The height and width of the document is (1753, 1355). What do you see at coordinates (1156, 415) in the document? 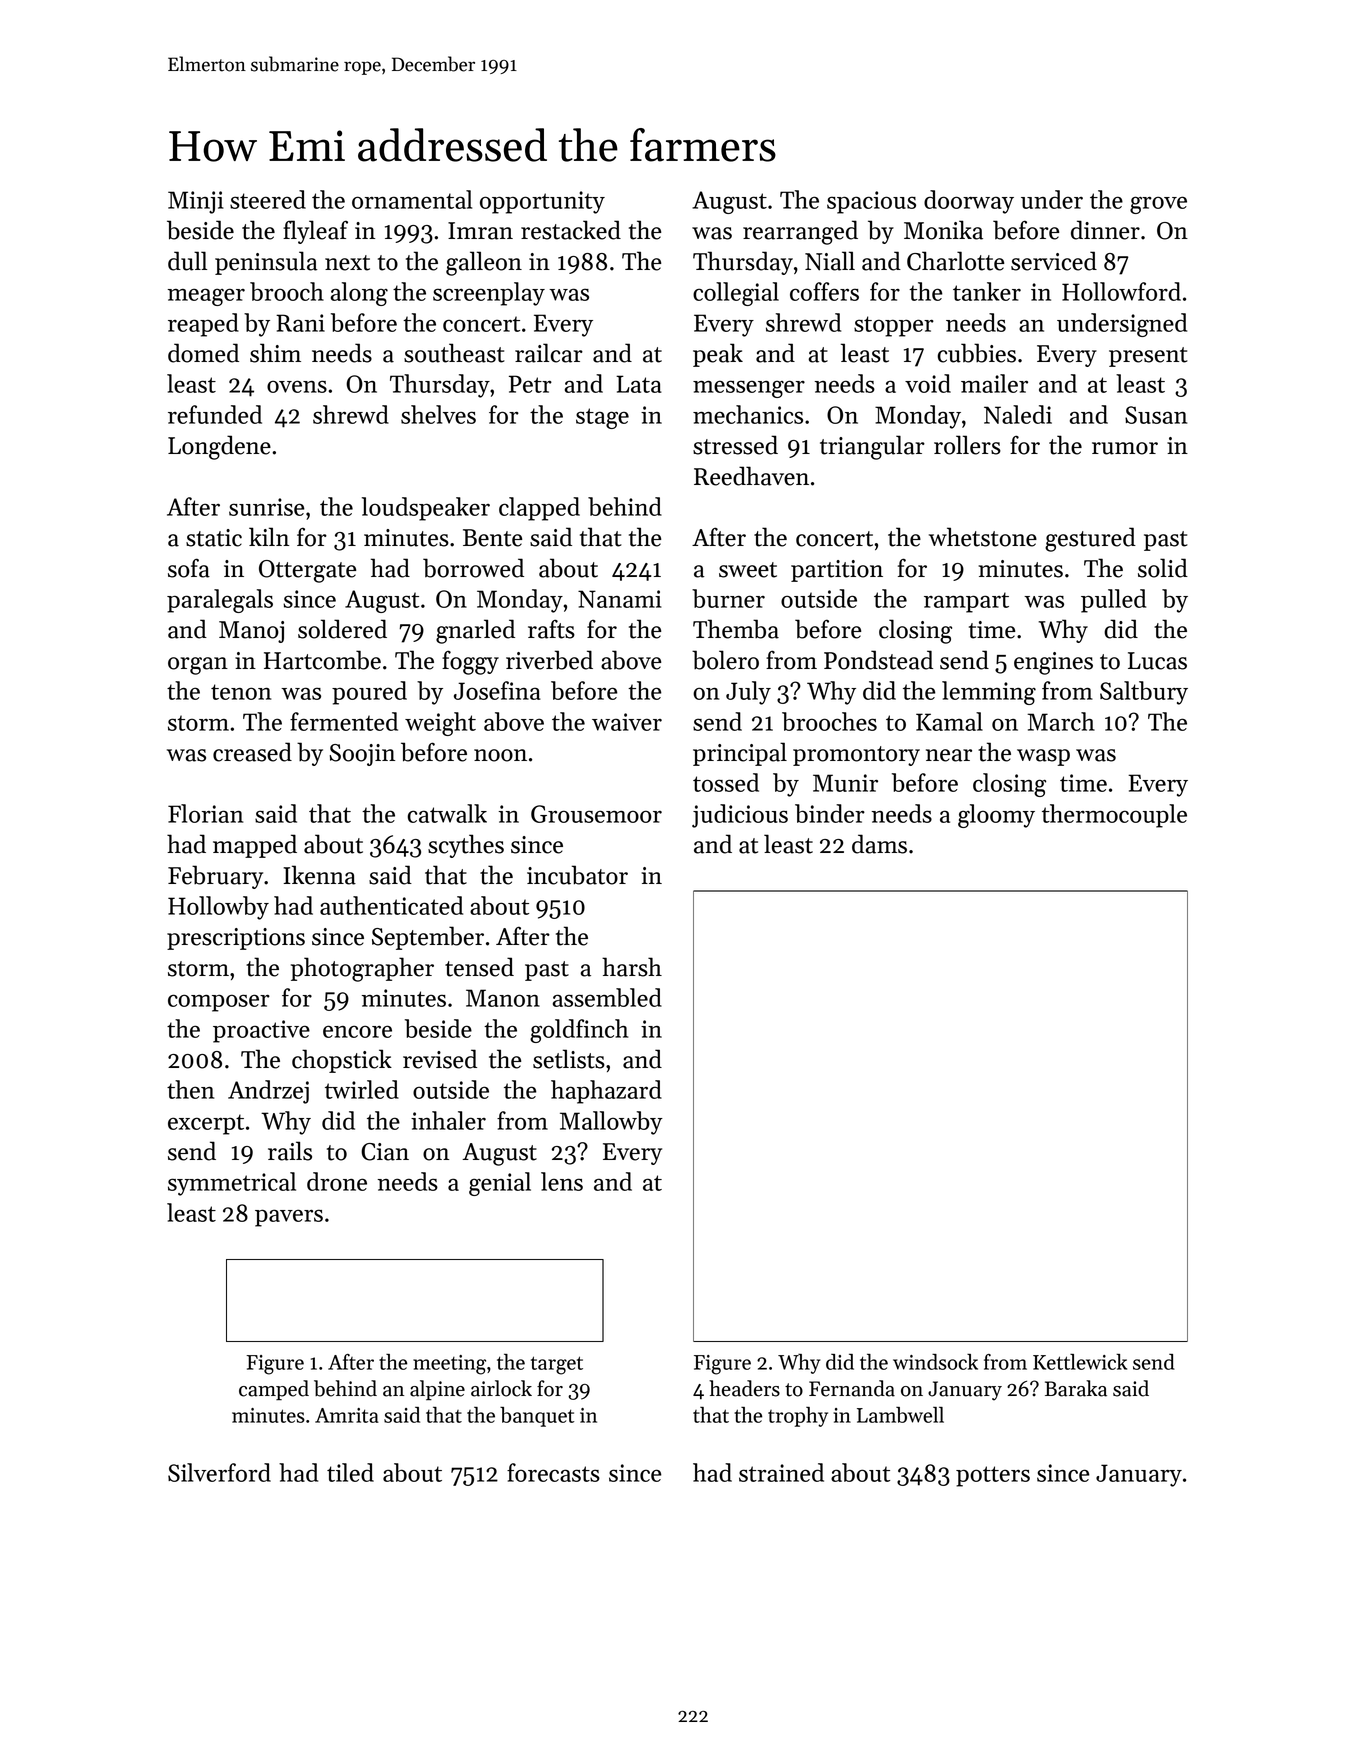
I see `Susan` at bounding box center [1156, 415].
